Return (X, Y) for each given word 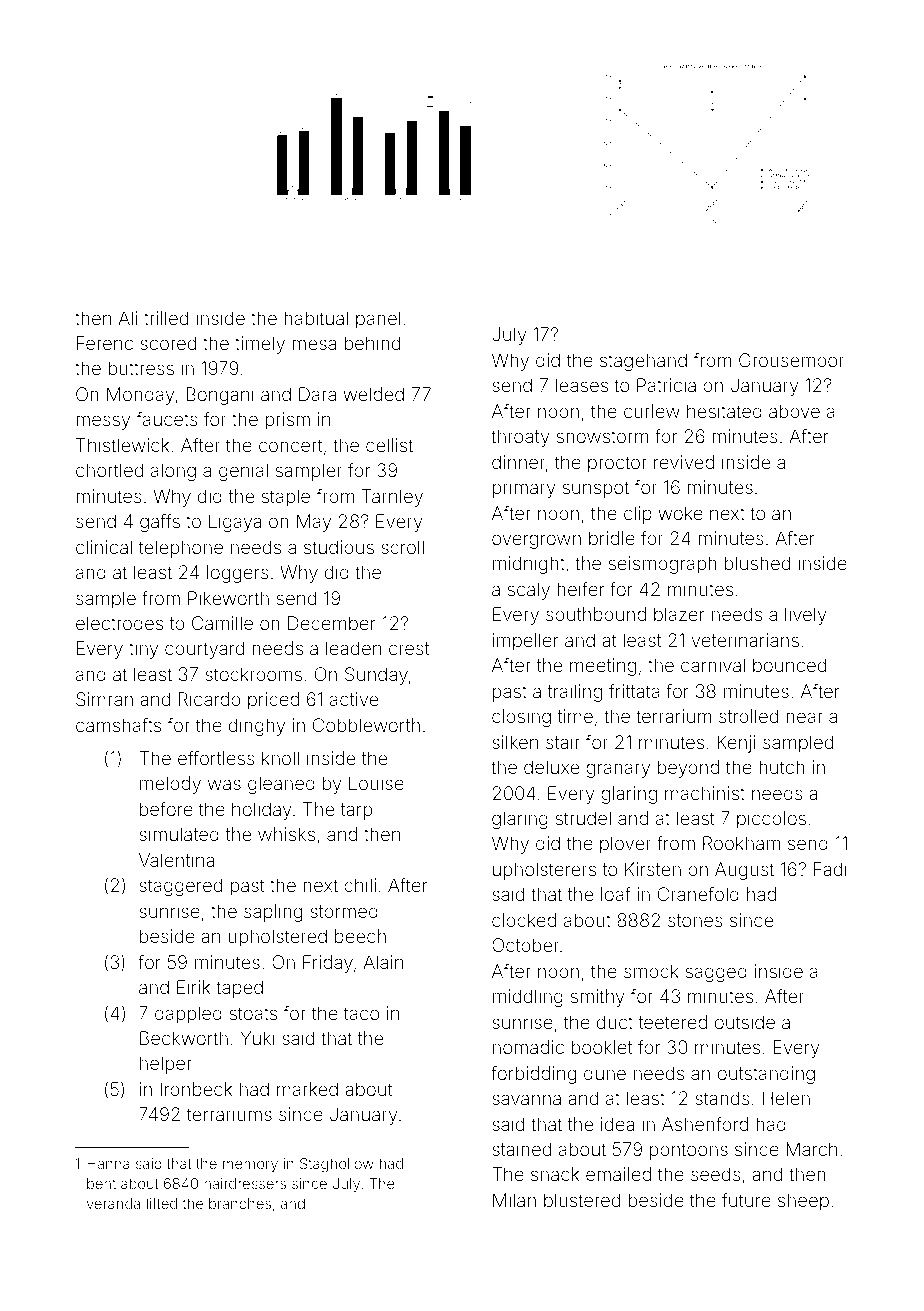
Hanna (108, 1163)
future (746, 1200)
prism (287, 421)
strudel (583, 818)
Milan (514, 1200)
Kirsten (653, 869)
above (794, 411)
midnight (529, 565)
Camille (222, 623)
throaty (520, 438)
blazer (679, 614)
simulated (179, 834)
